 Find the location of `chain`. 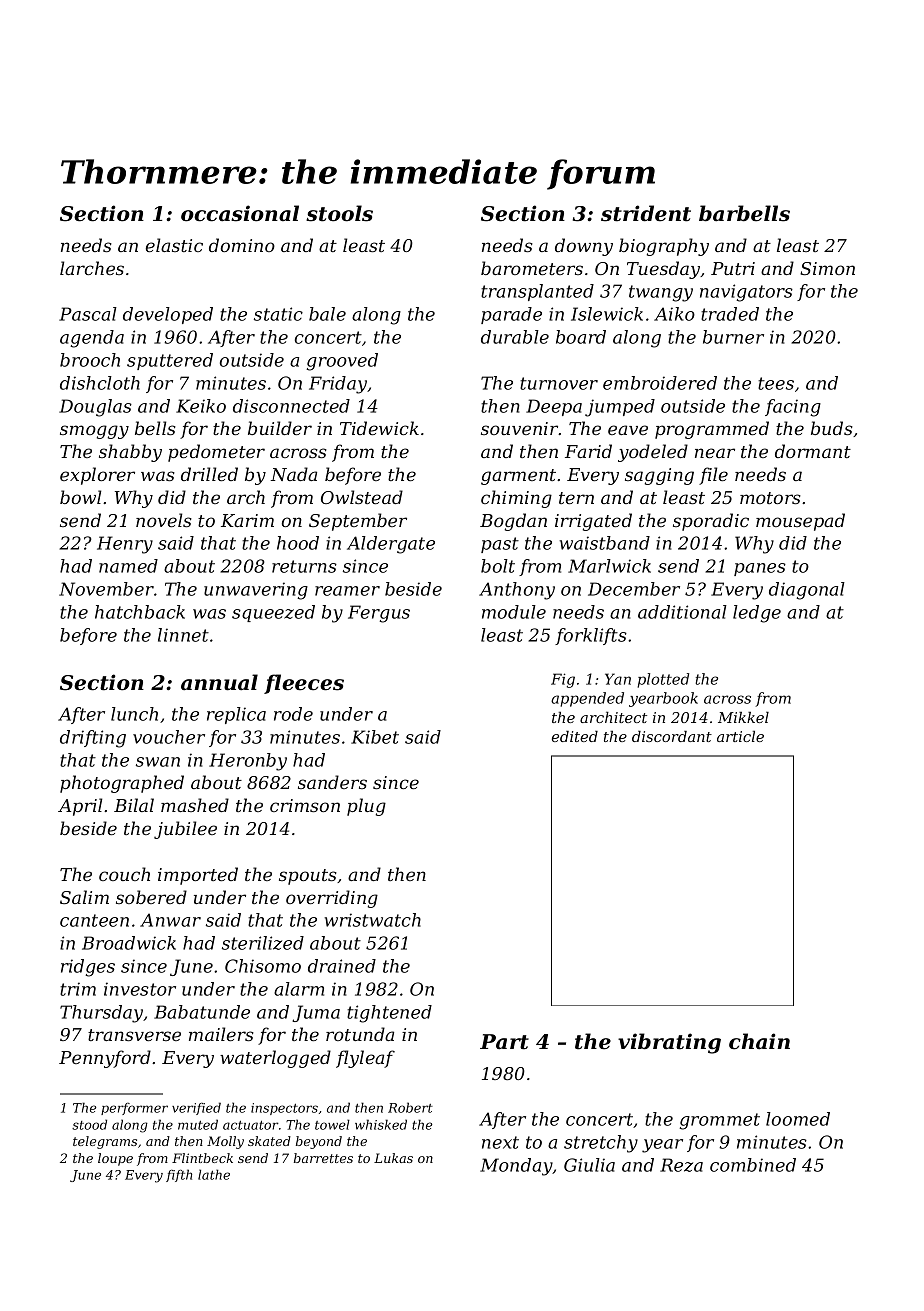

chain is located at coordinates (759, 1041).
